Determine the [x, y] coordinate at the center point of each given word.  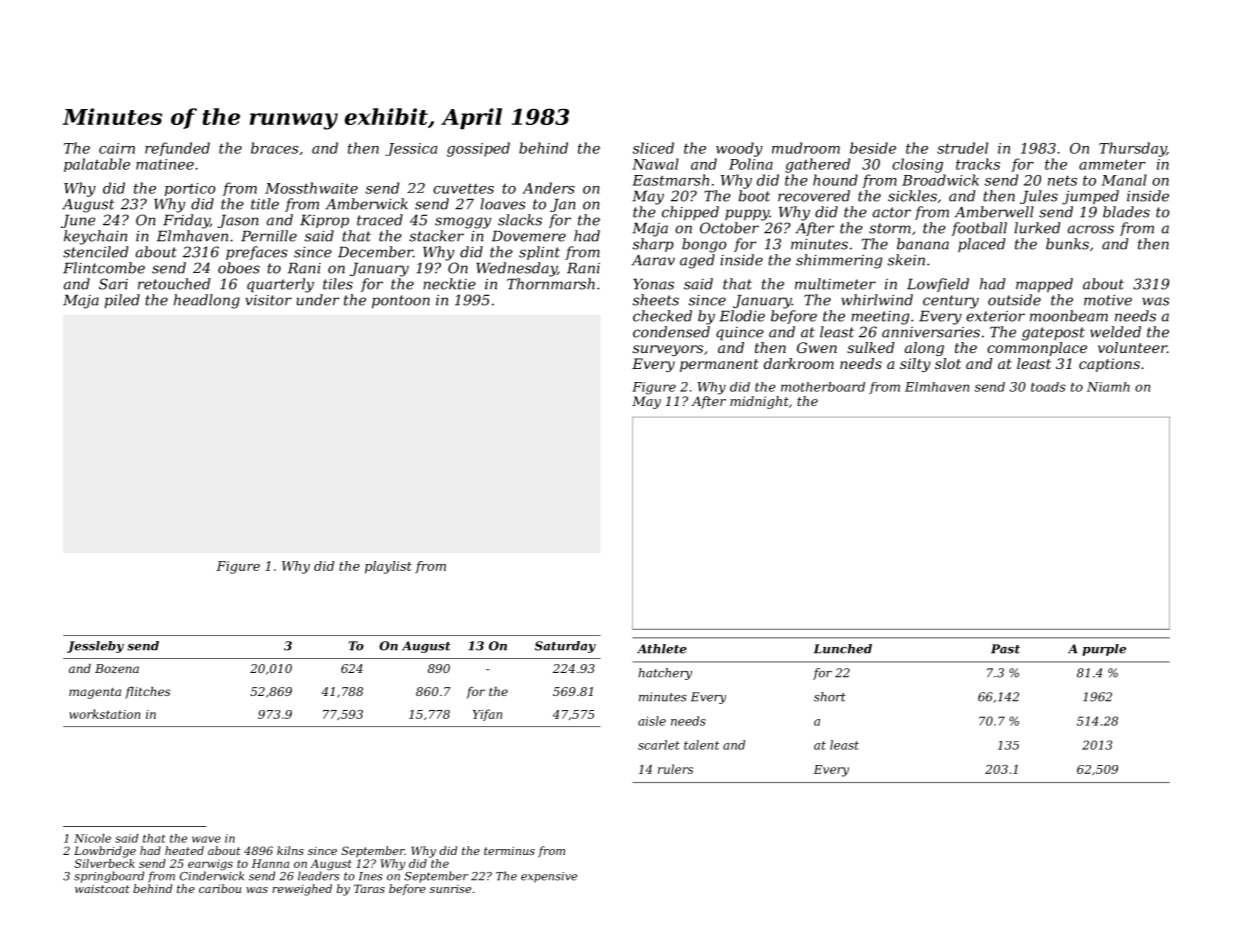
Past [1005, 649]
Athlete [662, 649]
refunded [177, 149]
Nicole [92, 838]
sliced [653, 148]
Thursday [1132, 149]
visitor [268, 300]
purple [1104, 650]
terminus [509, 850]
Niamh [1108, 387]
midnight [759, 402]
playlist [388, 567]
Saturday [565, 647]
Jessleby [95, 647]
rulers [675, 769]
